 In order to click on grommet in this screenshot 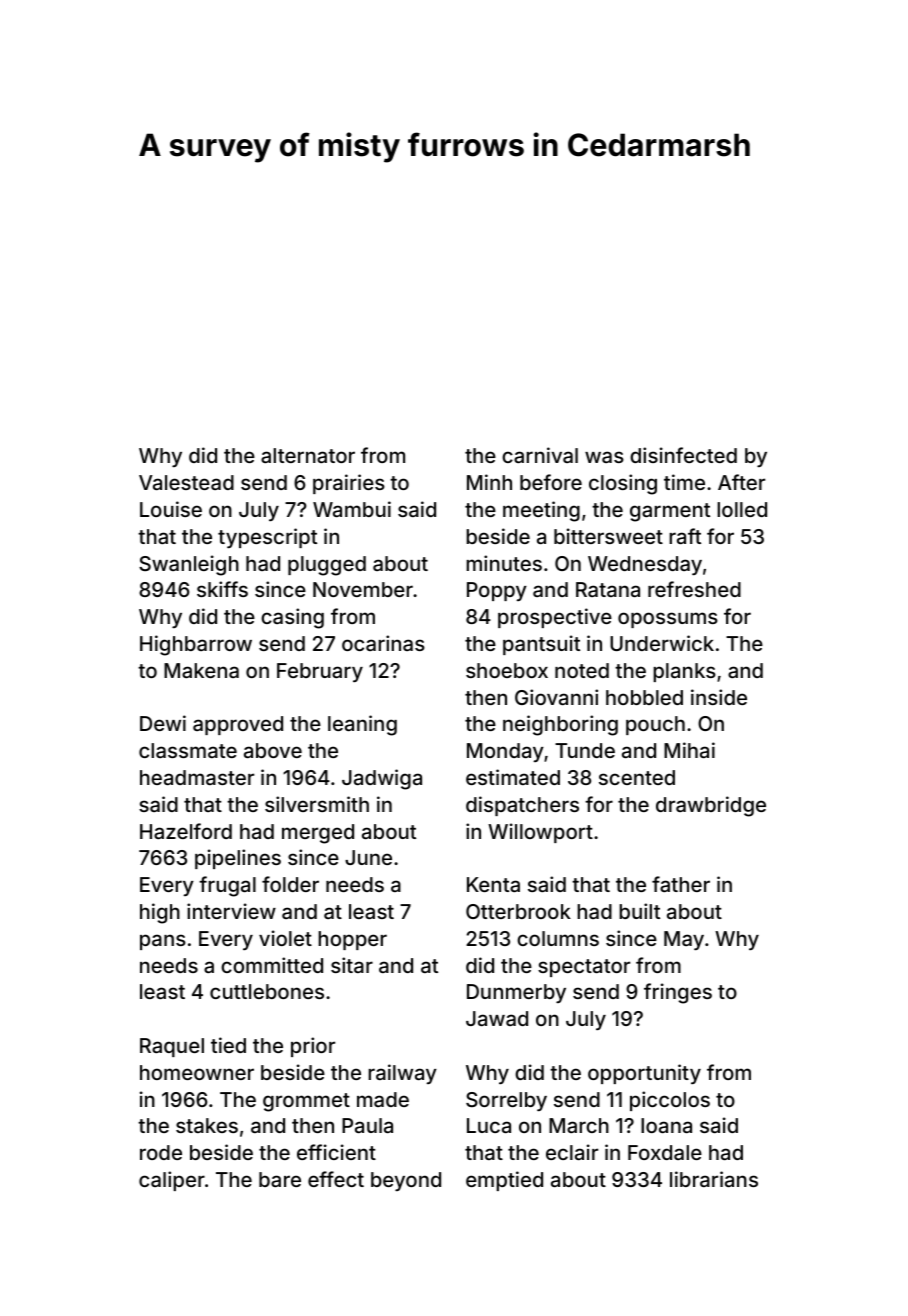, I will do `click(306, 1102)`.
